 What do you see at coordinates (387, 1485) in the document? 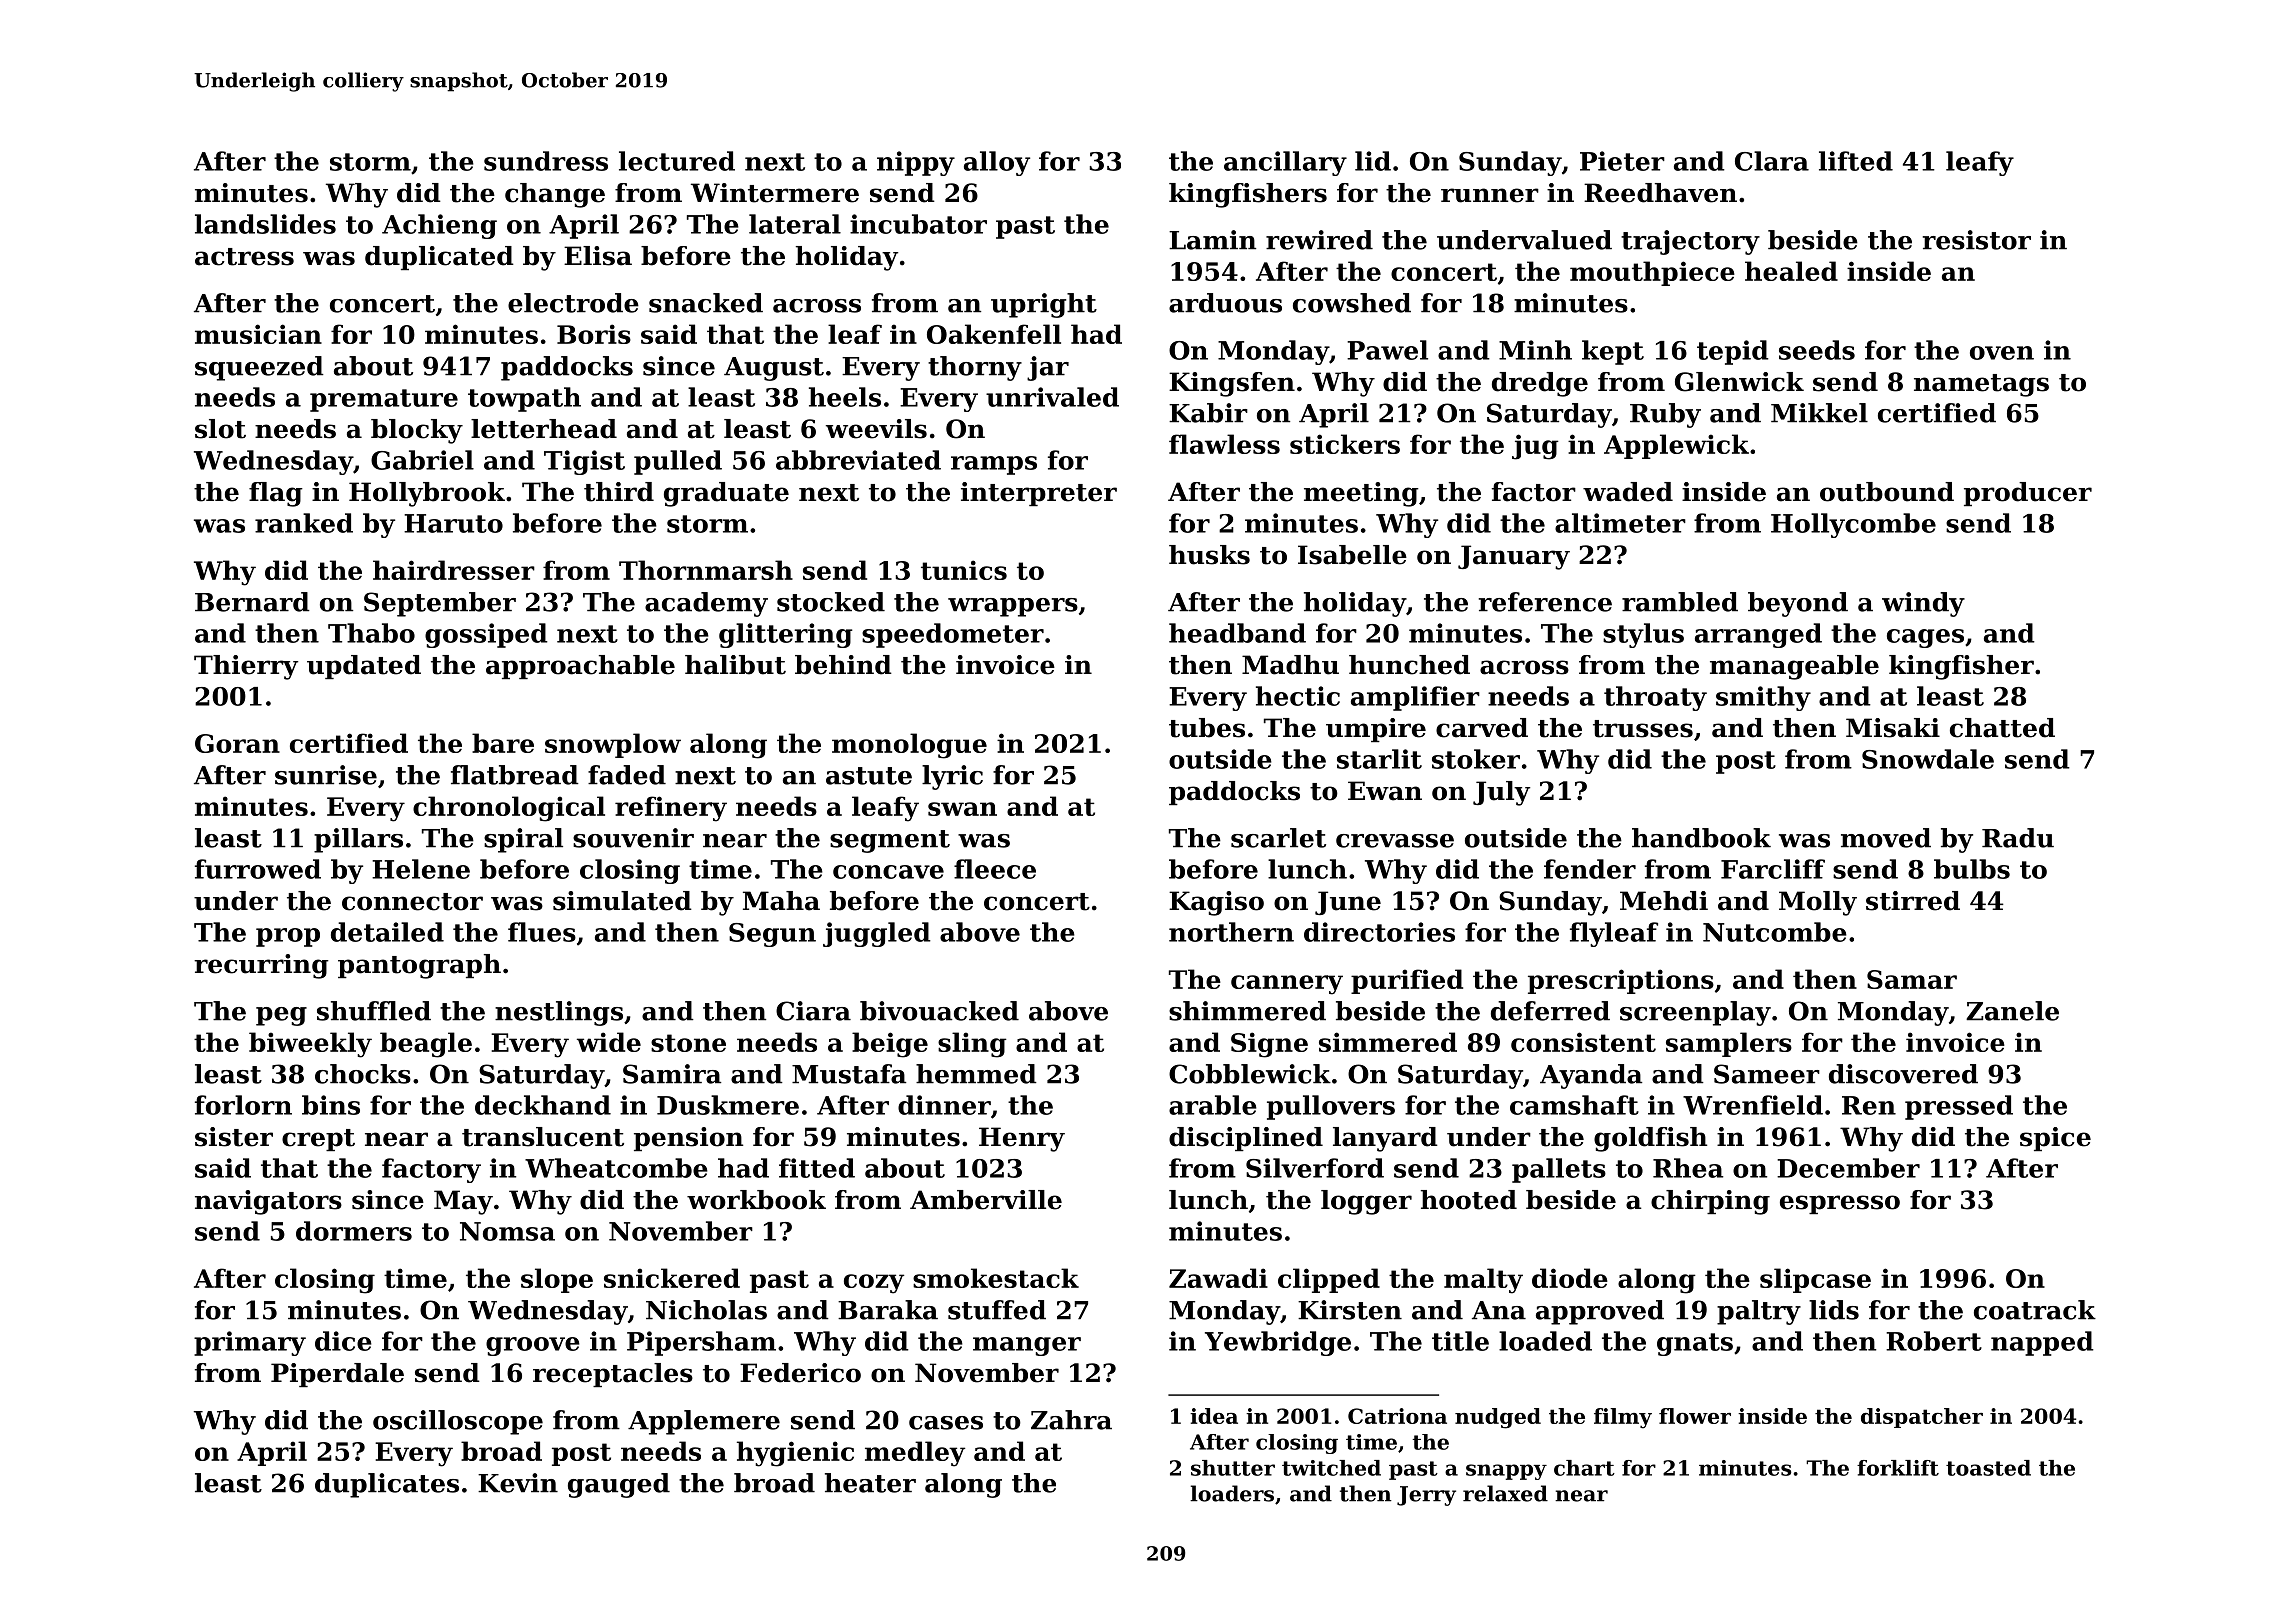
I see `duplicates` at bounding box center [387, 1485].
